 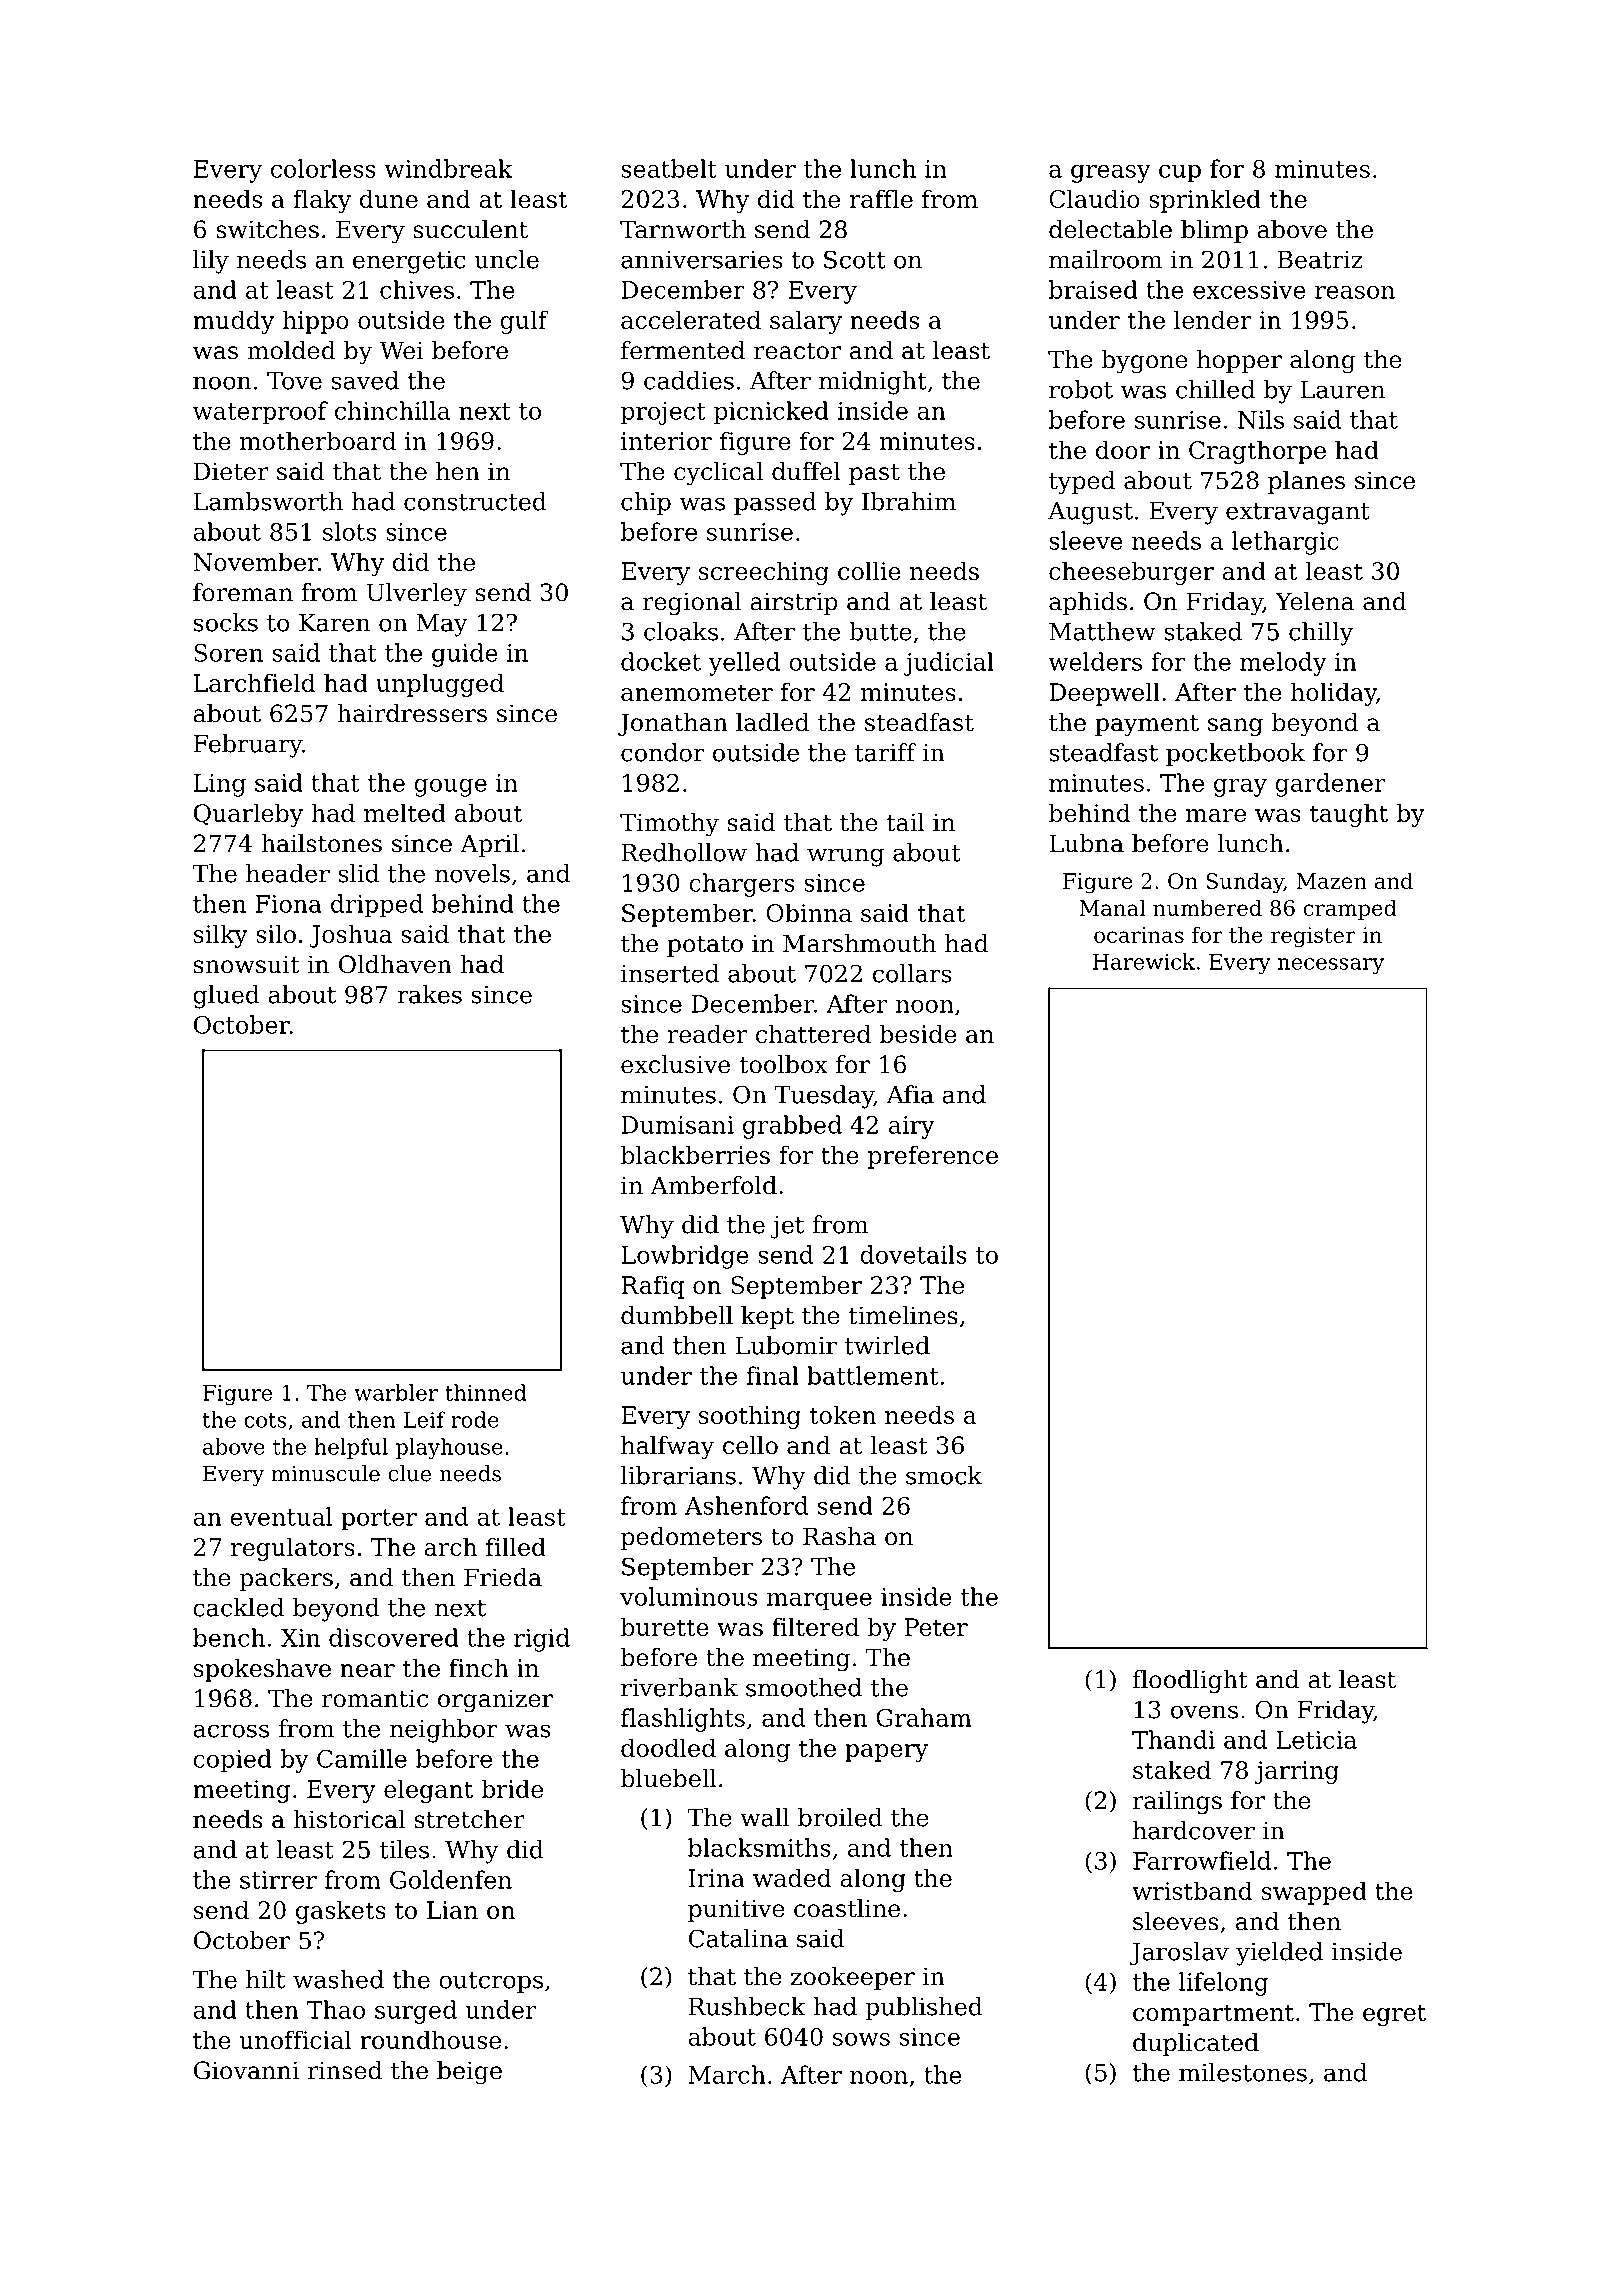 I want to click on Giovanni, so click(x=246, y=2070).
